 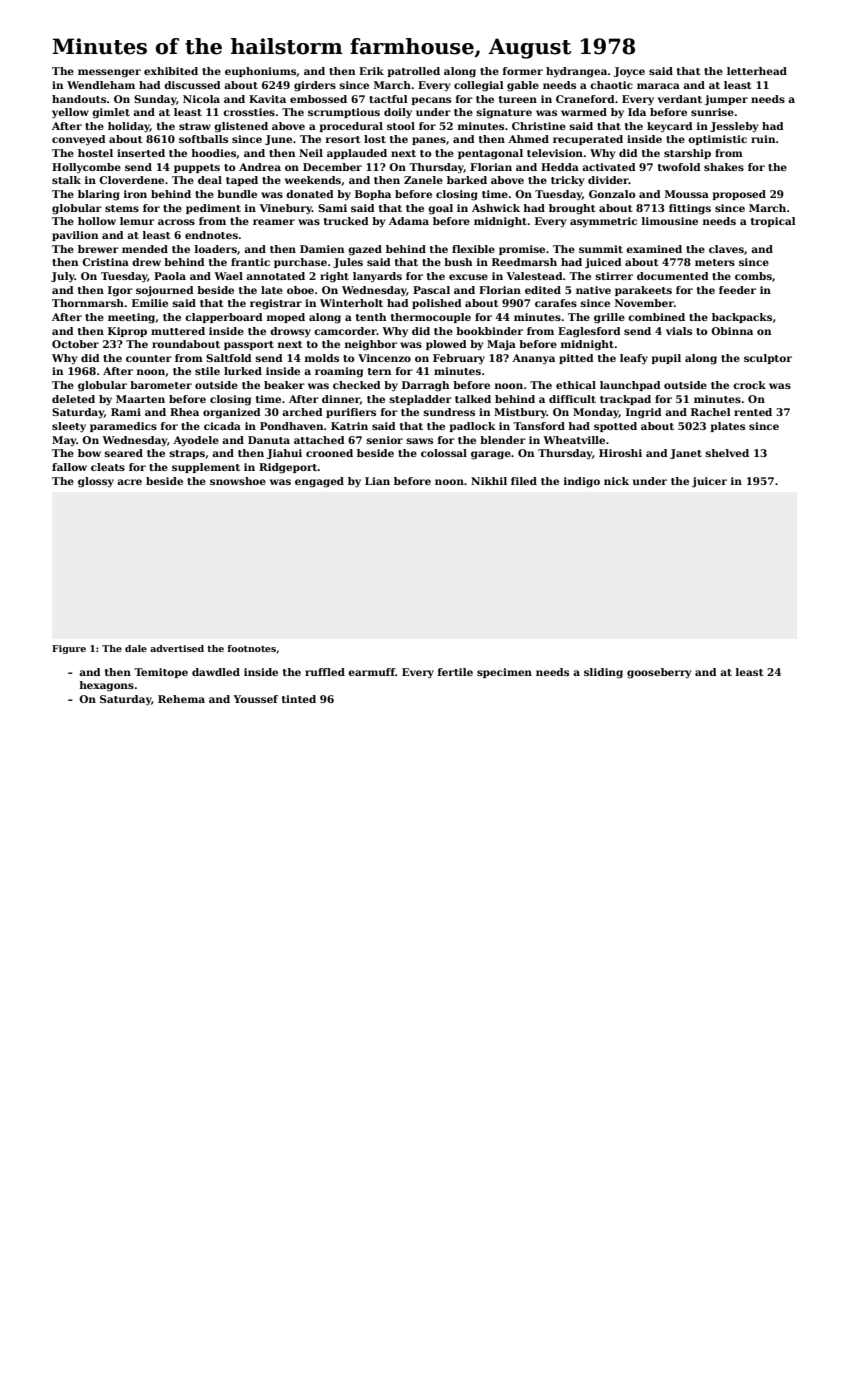 I want to click on Kiprop, so click(x=127, y=332).
